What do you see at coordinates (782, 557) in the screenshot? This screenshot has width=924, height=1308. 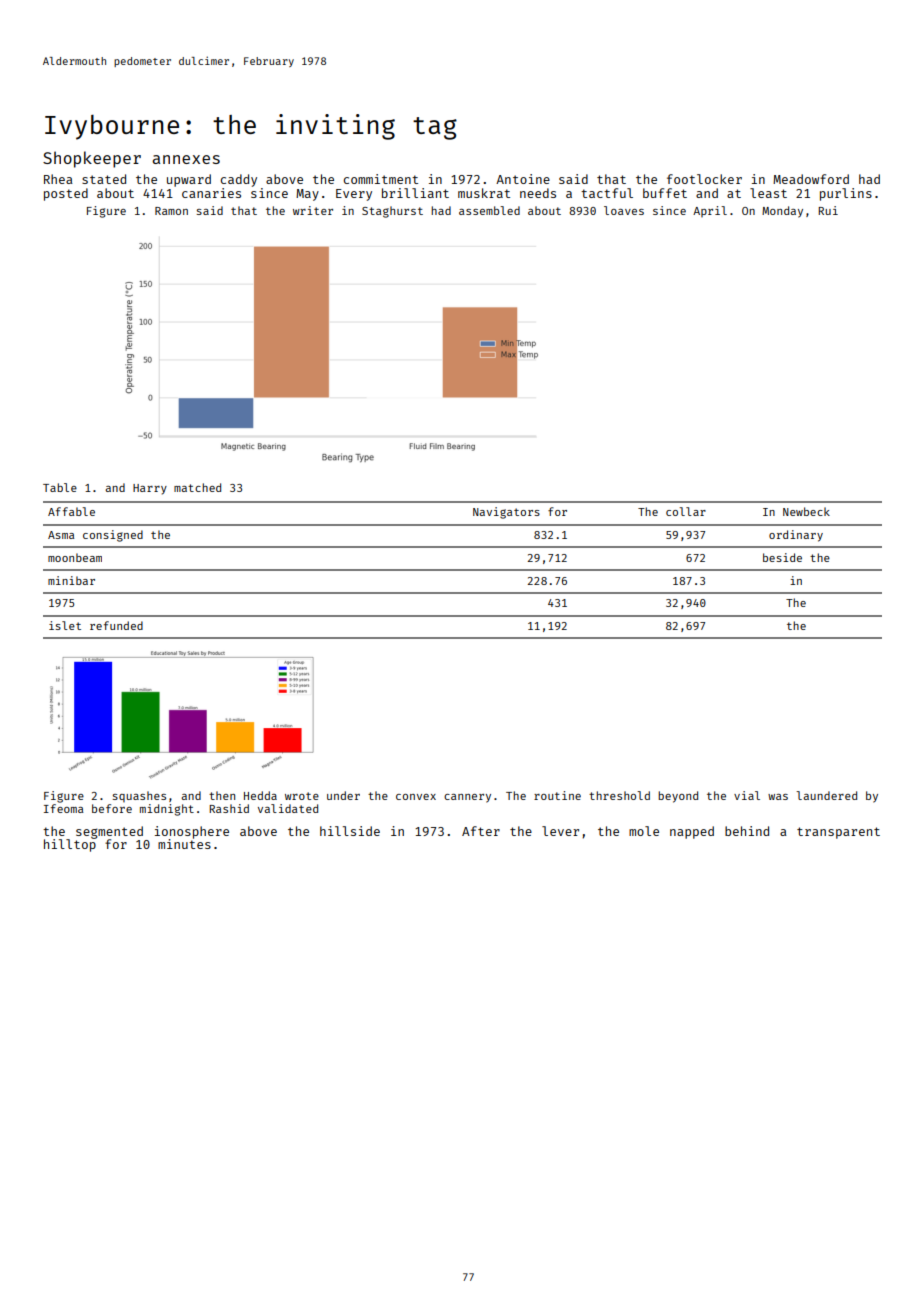 I see `beside` at bounding box center [782, 557].
